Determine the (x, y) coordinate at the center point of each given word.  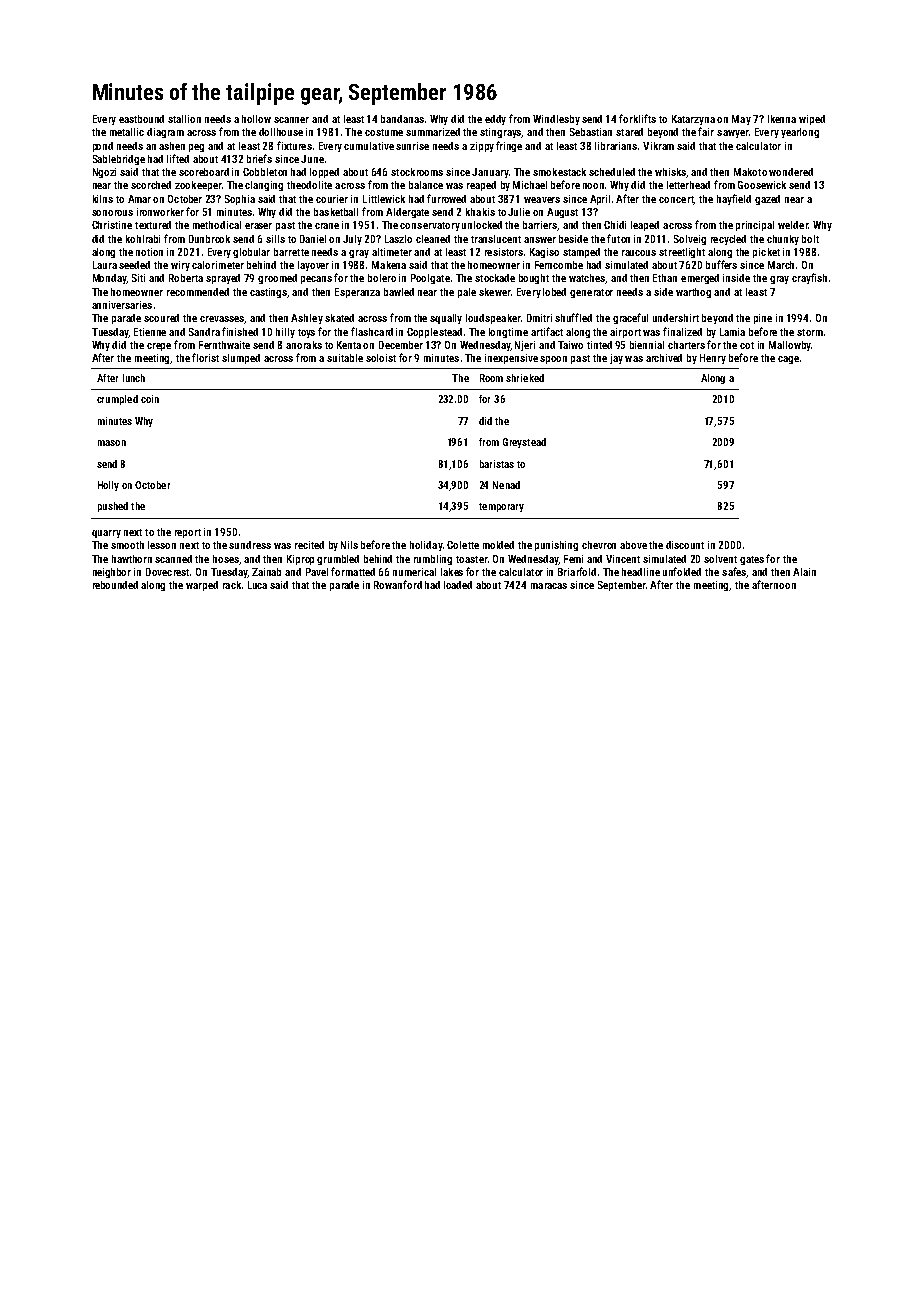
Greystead (524, 443)
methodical (217, 225)
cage (788, 360)
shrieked (525, 378)
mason (112, 443)
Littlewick (384, 199)
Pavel (317, 572)
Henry (713, 359)
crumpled (117, 400)
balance (426, 185)
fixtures (294, 145)
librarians (616, 146)
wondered (791, 172)
